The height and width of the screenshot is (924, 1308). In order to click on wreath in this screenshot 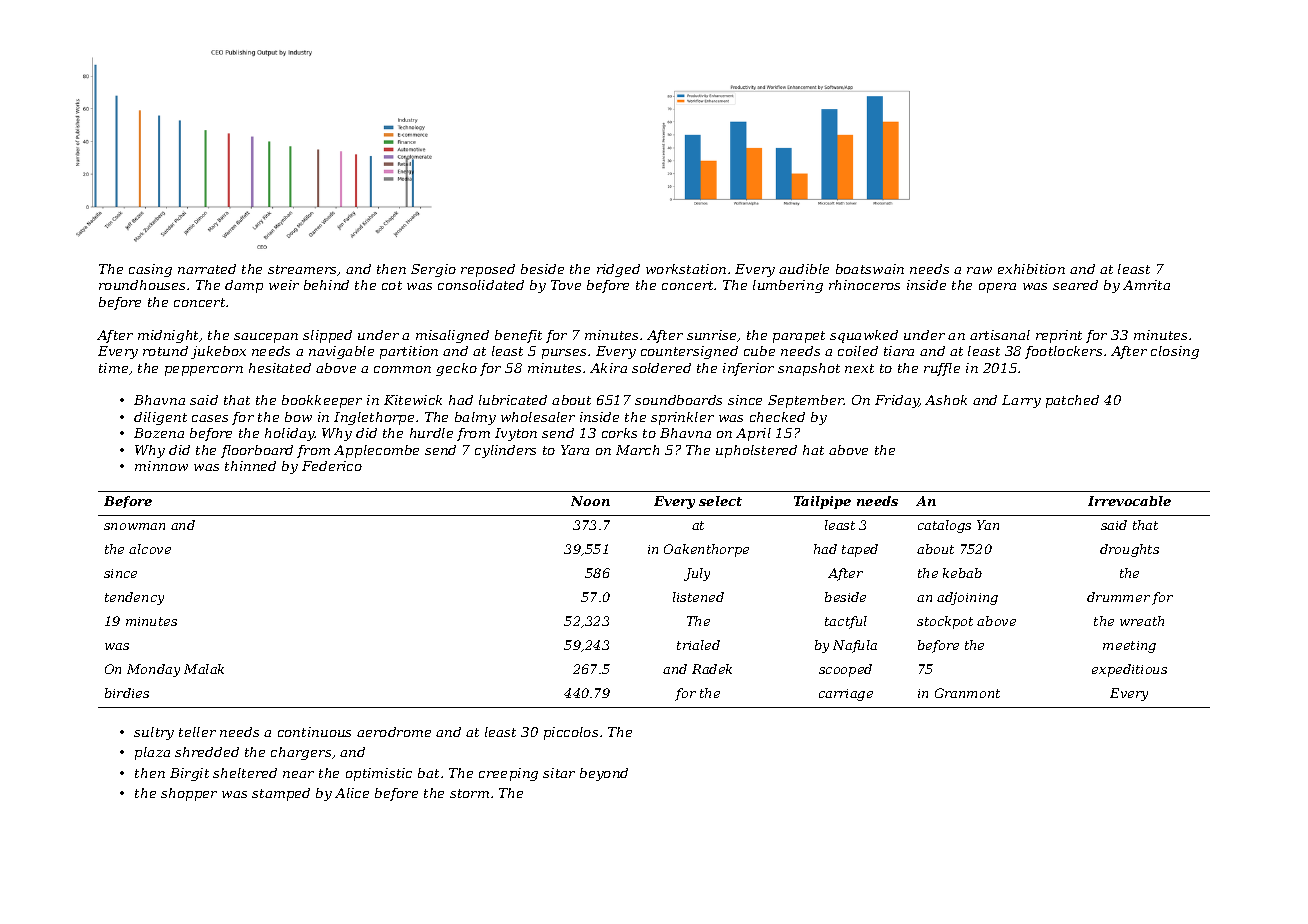, I will do `click(1142, 621)`.
